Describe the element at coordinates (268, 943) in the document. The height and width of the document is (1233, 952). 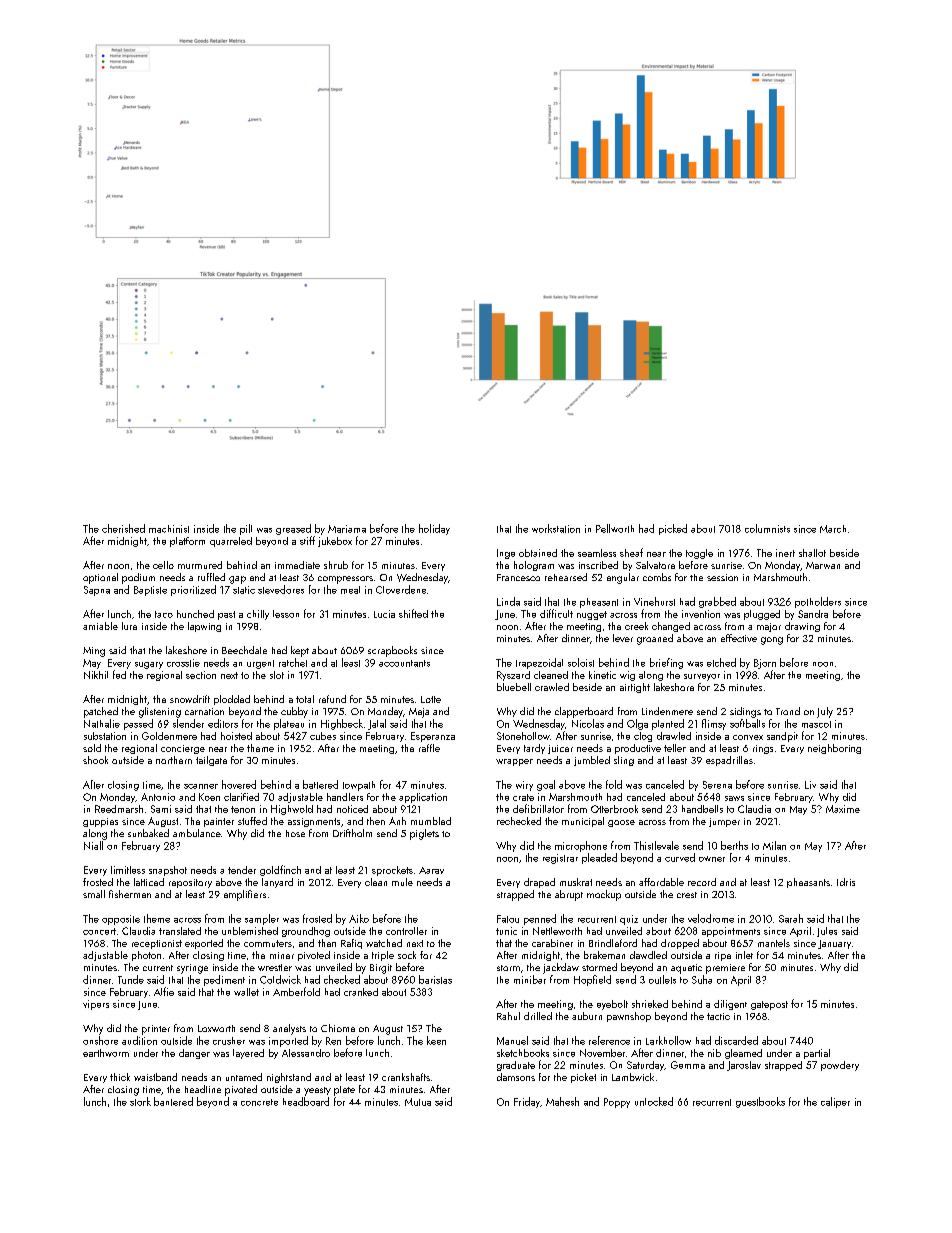
I see `commuters` at that location.
